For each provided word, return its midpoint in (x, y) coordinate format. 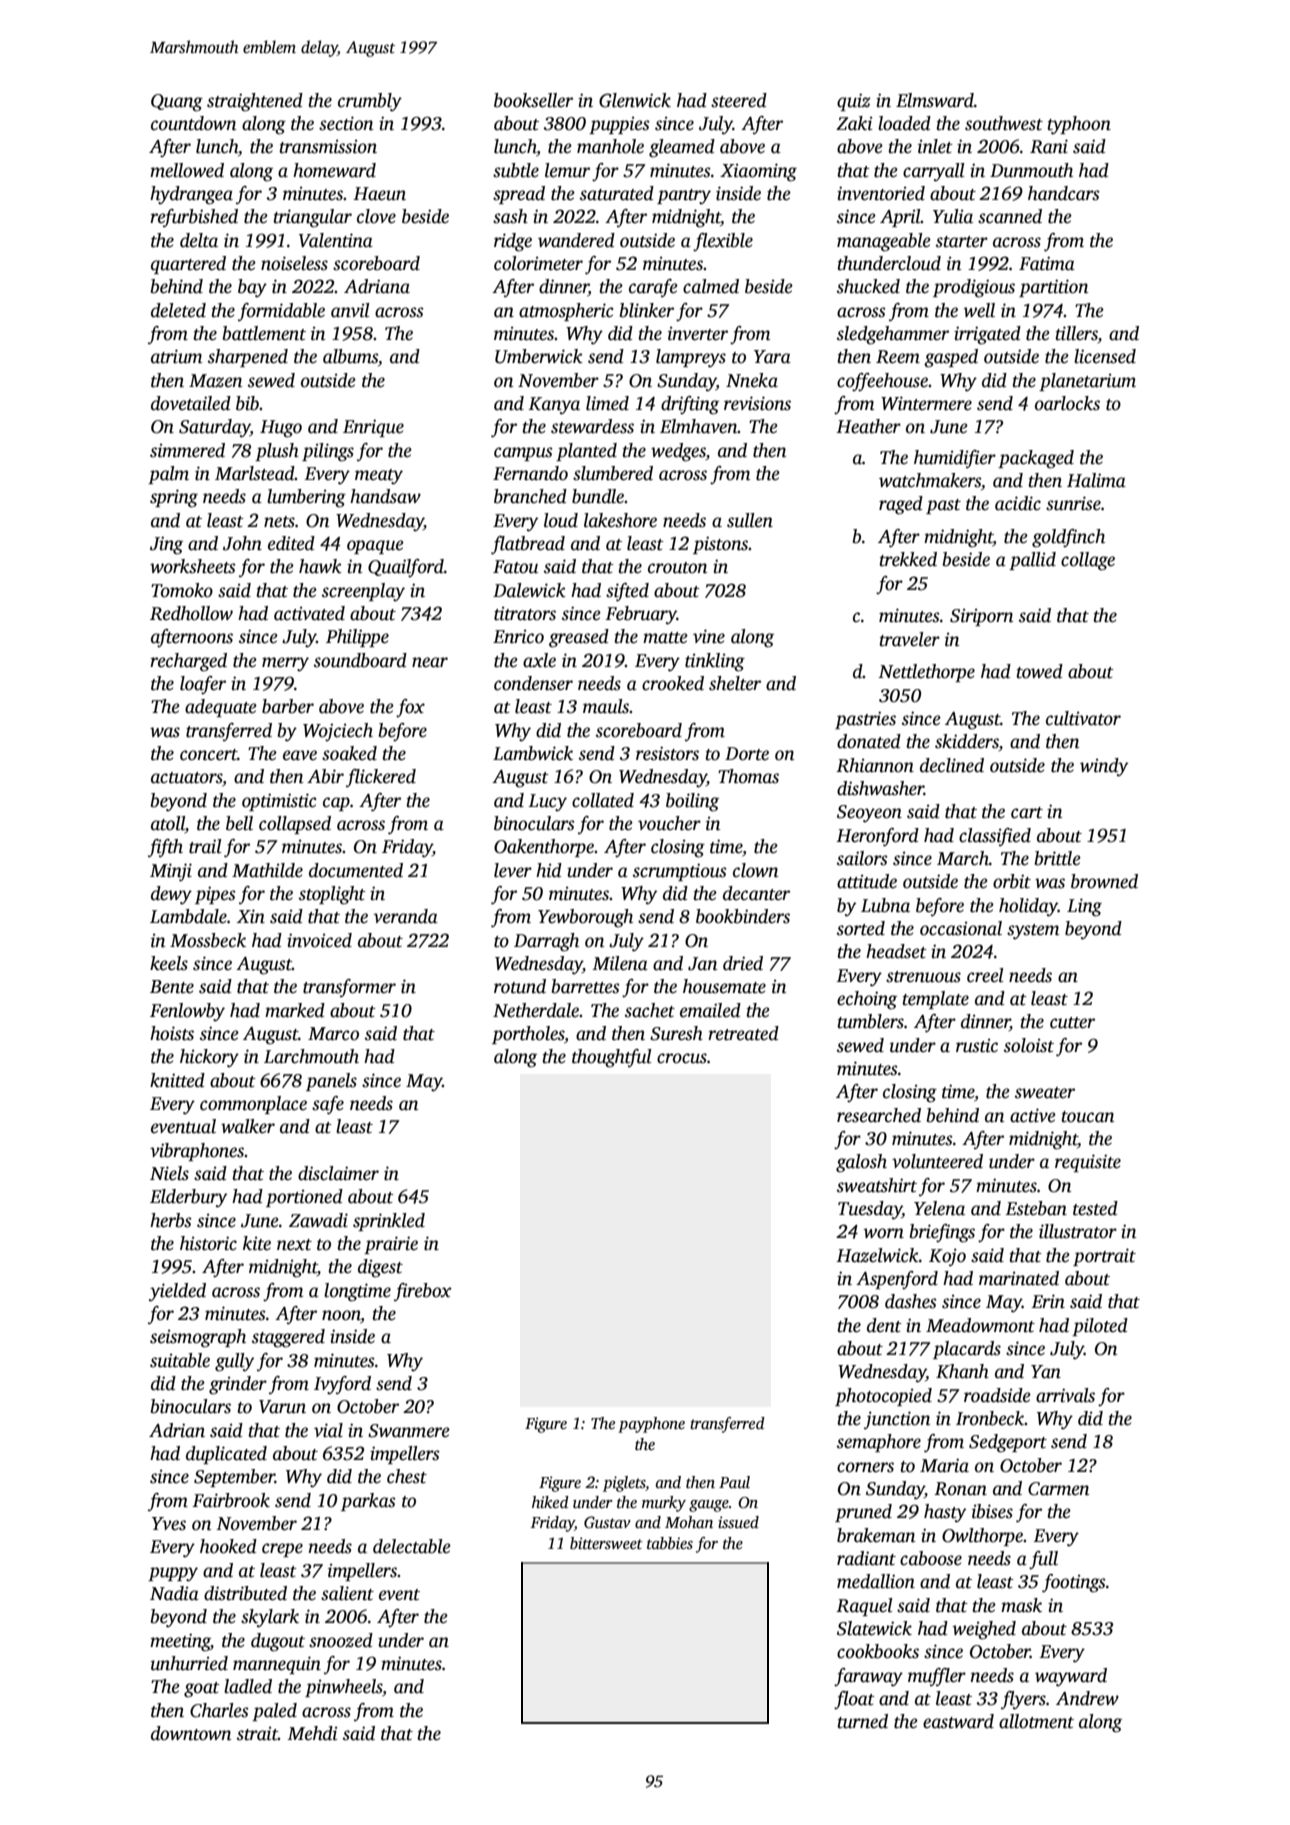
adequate (221, 708)
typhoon (1079, 125)
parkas (368, 1502)
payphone (651, 1425)
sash (510, 216)
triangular (312, 218)
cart (1027, 813)
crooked (673, 683)
